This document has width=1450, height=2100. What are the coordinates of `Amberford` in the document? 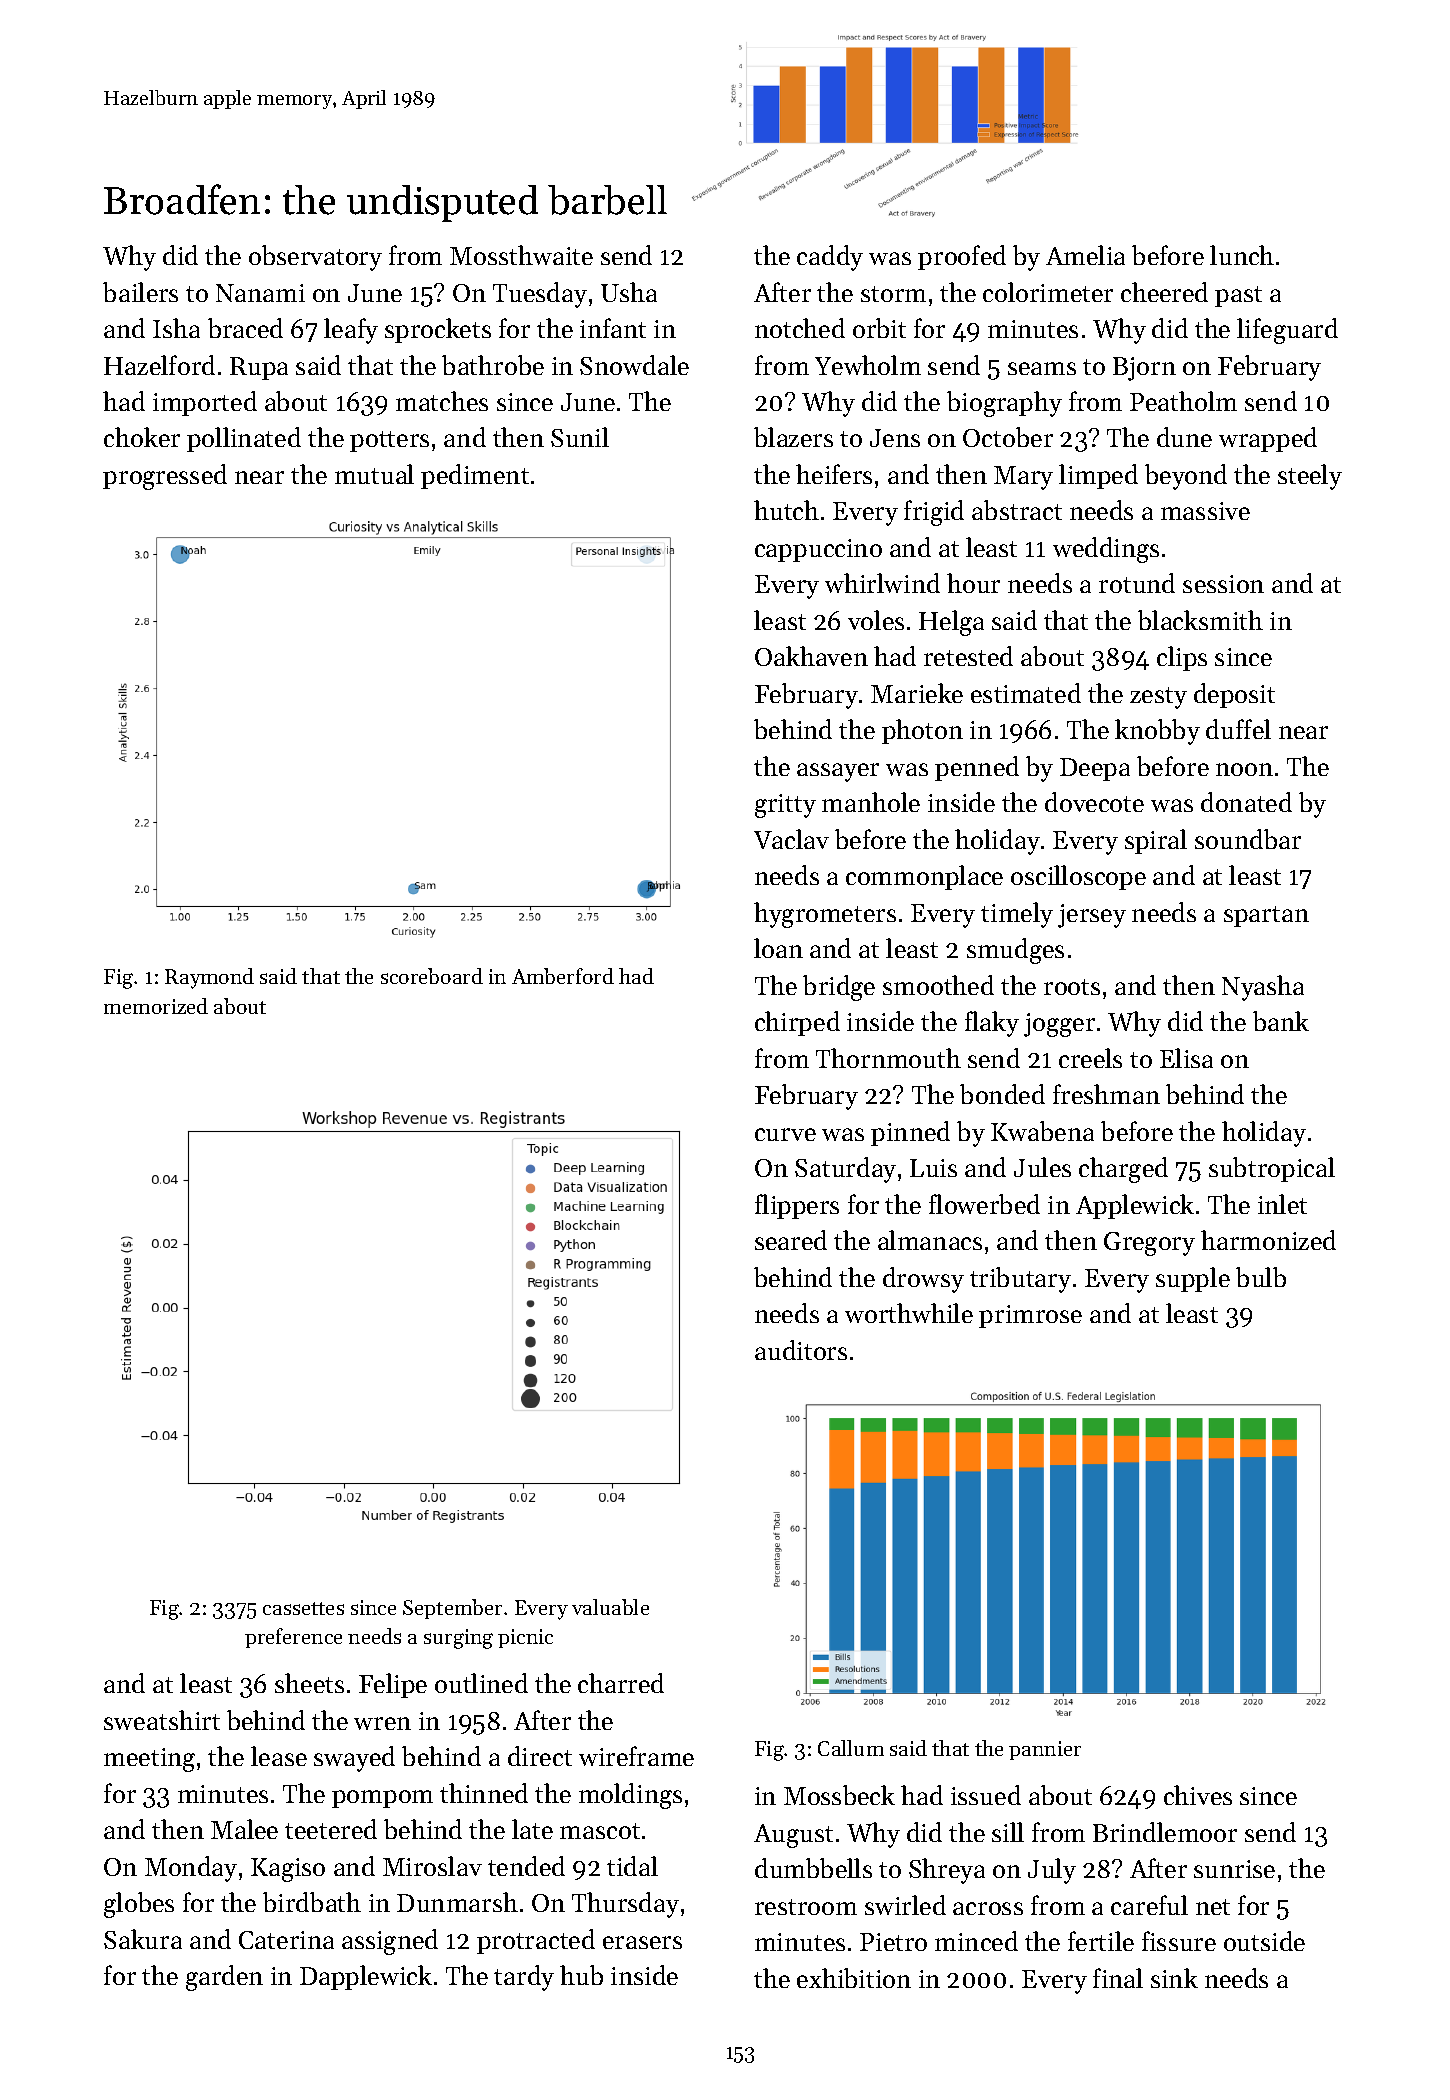 It's located at (563, 976).
